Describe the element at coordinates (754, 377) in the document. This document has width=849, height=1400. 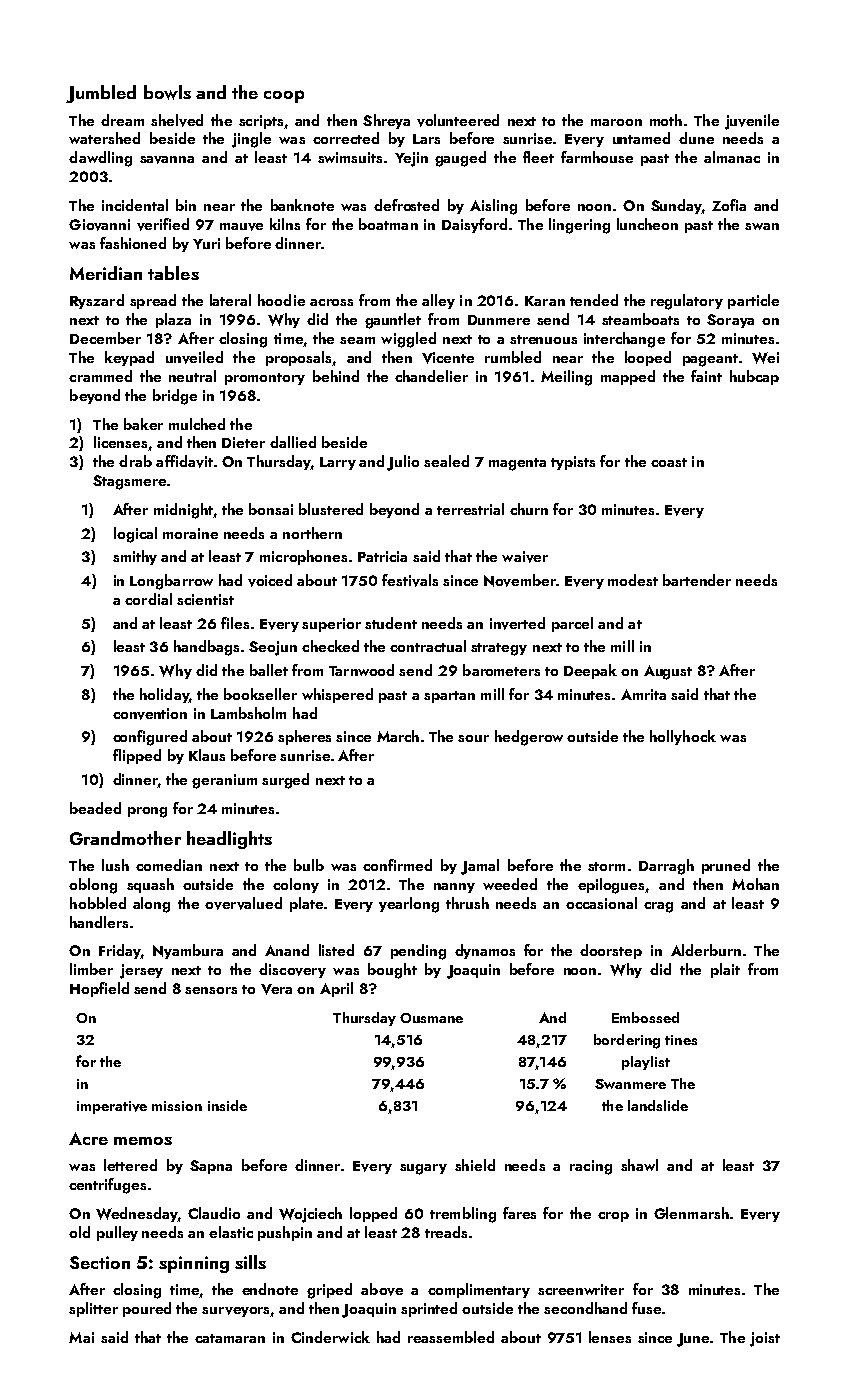
I see `hubcap` at that location.
